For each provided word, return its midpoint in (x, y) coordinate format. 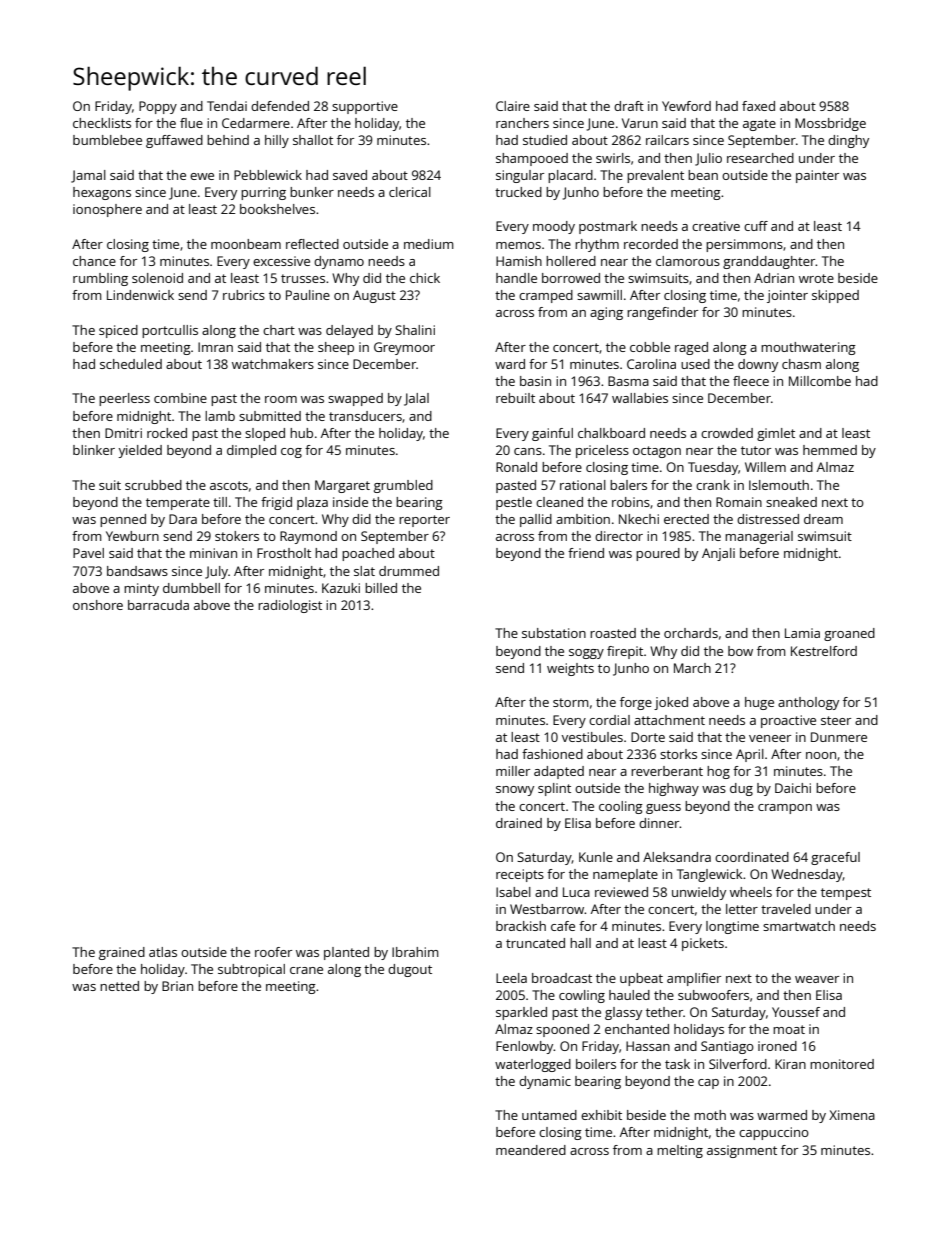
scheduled (131, 364)
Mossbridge (830, 124)
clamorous (688, 261)
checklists (102, 123)
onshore (98, 605)
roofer (273, 952)
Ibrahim (415, 952)
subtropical (251, 970)
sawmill (599, 295)
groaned (849, 634)
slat (364, 571)
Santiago (727, 1047)
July (216, 572)
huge (759, 703)
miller (513, 771)
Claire (513, 106)
